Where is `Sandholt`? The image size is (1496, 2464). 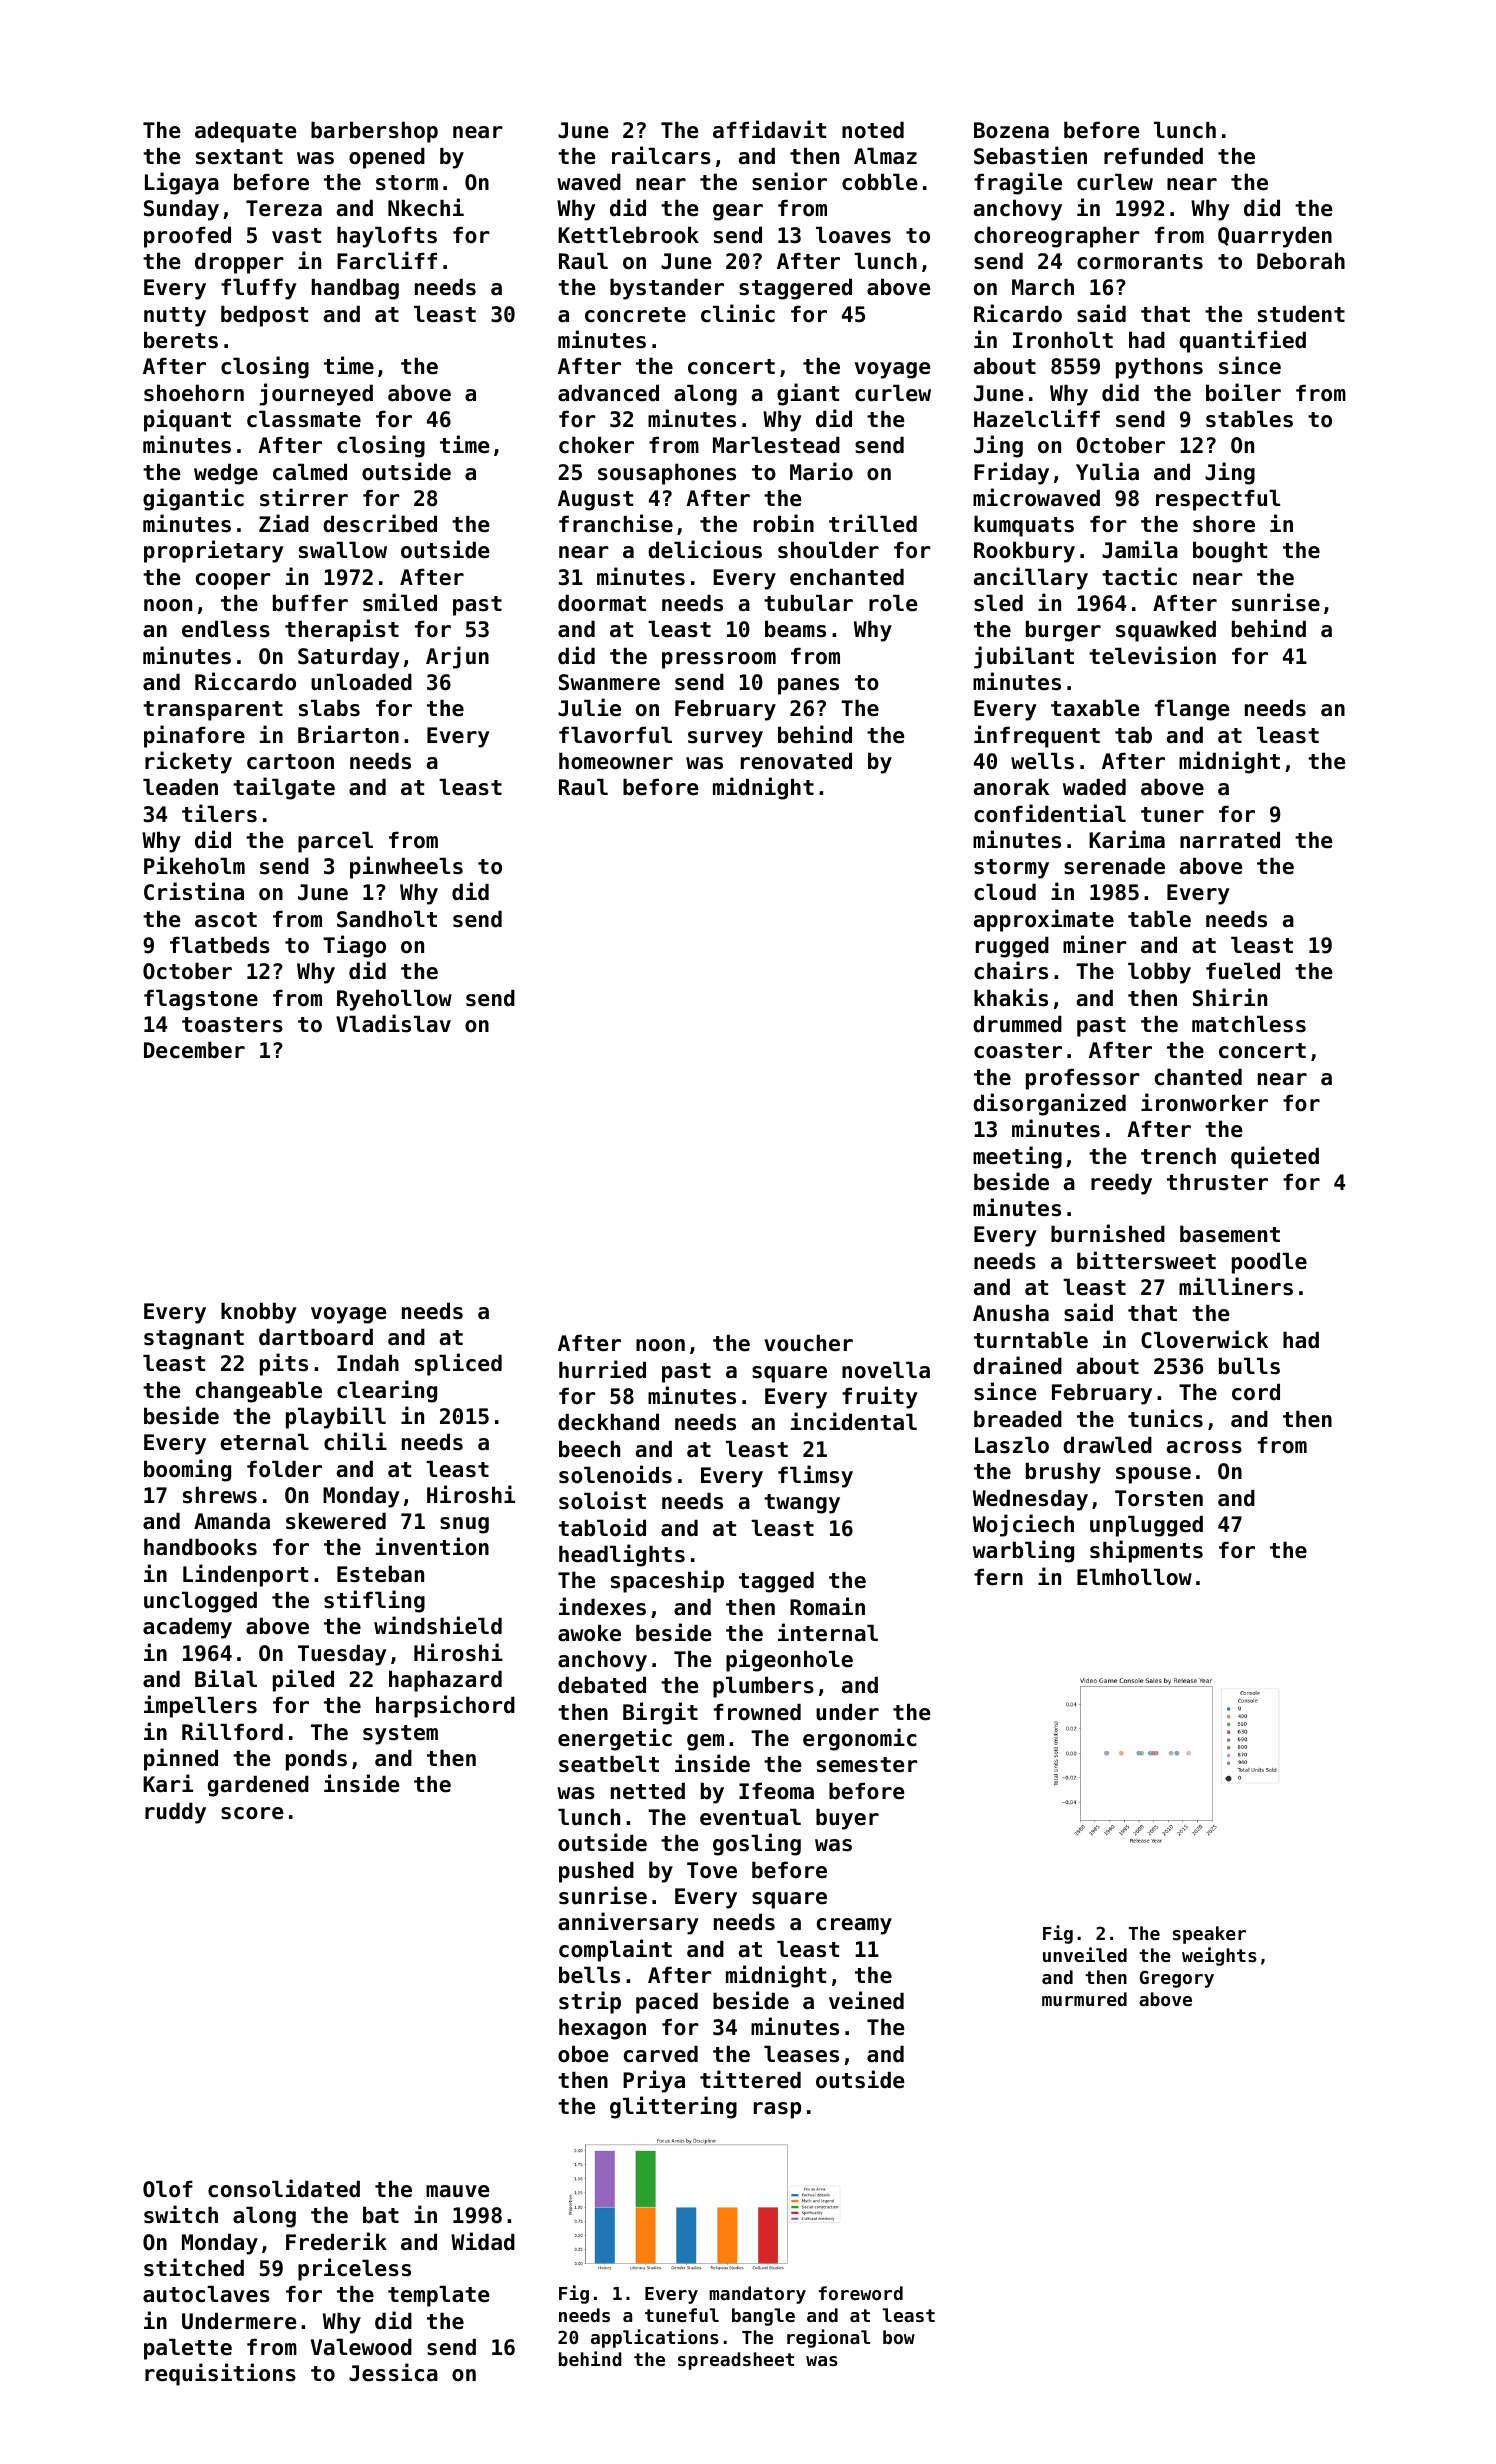
Sandholt is located at coordinates (387, 919).
